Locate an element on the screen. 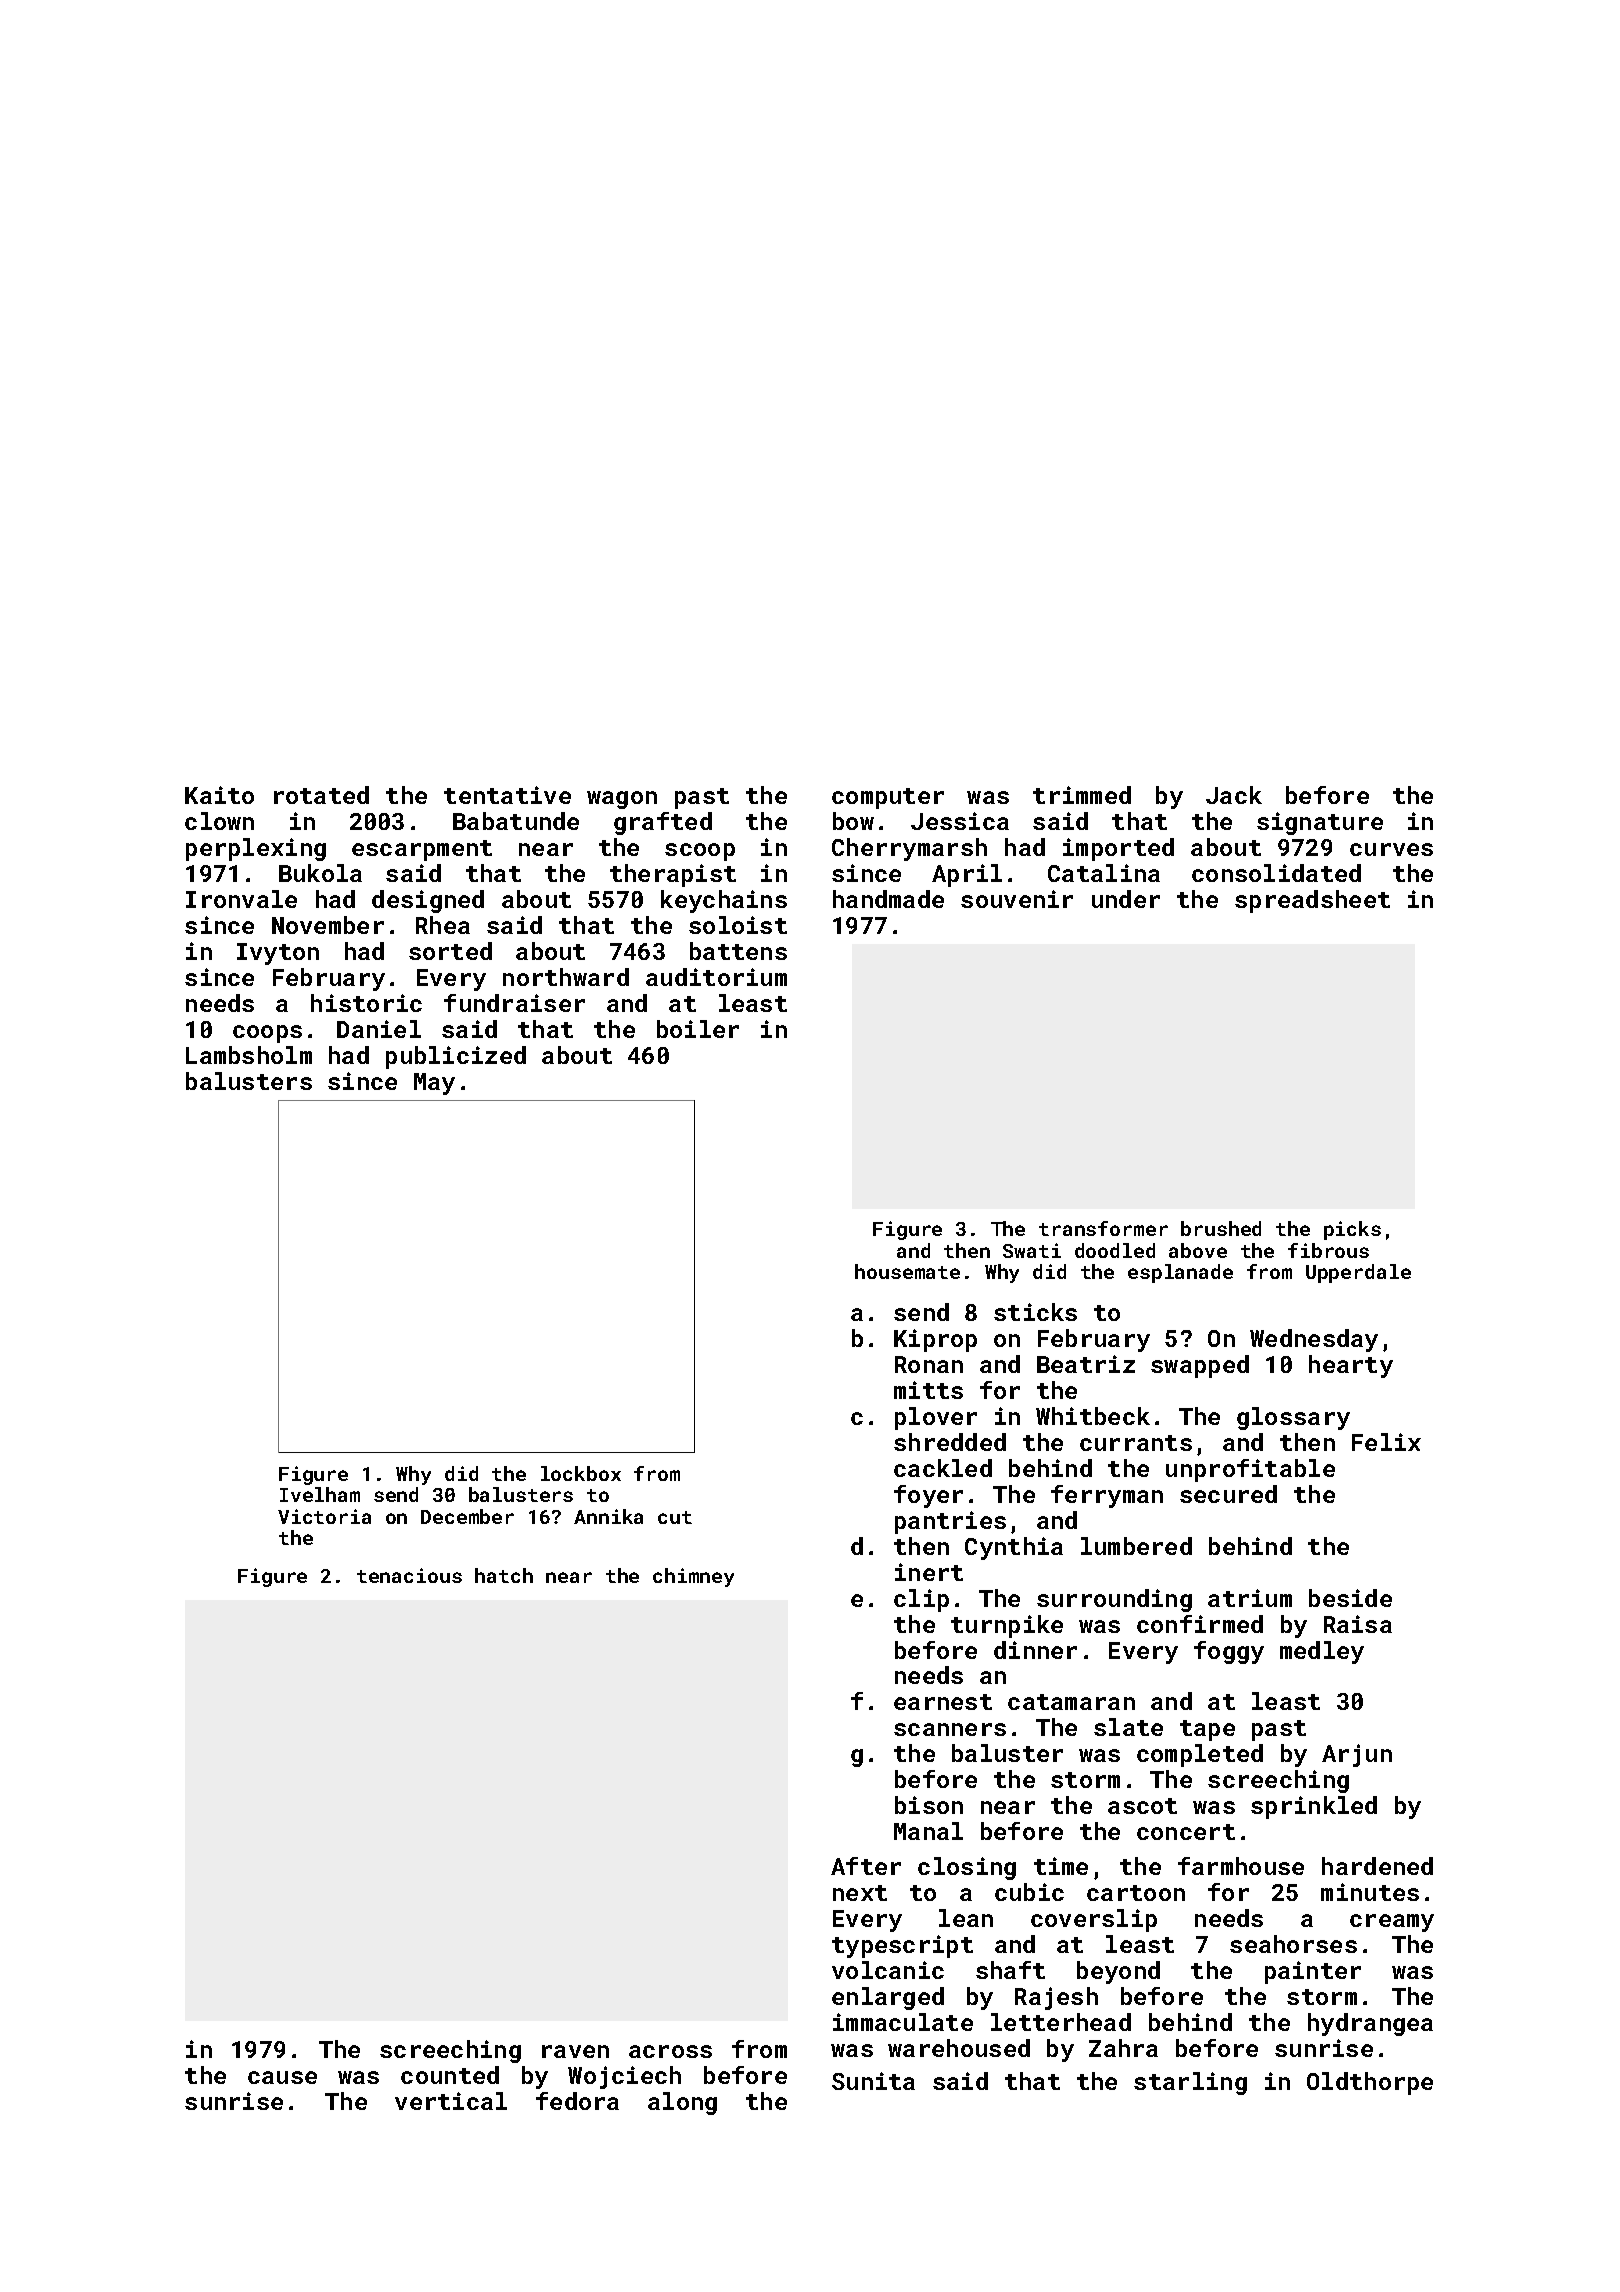 The width and height of the screenshot is (1620, 2292). housemate is located at coordinates (907, 1271).
